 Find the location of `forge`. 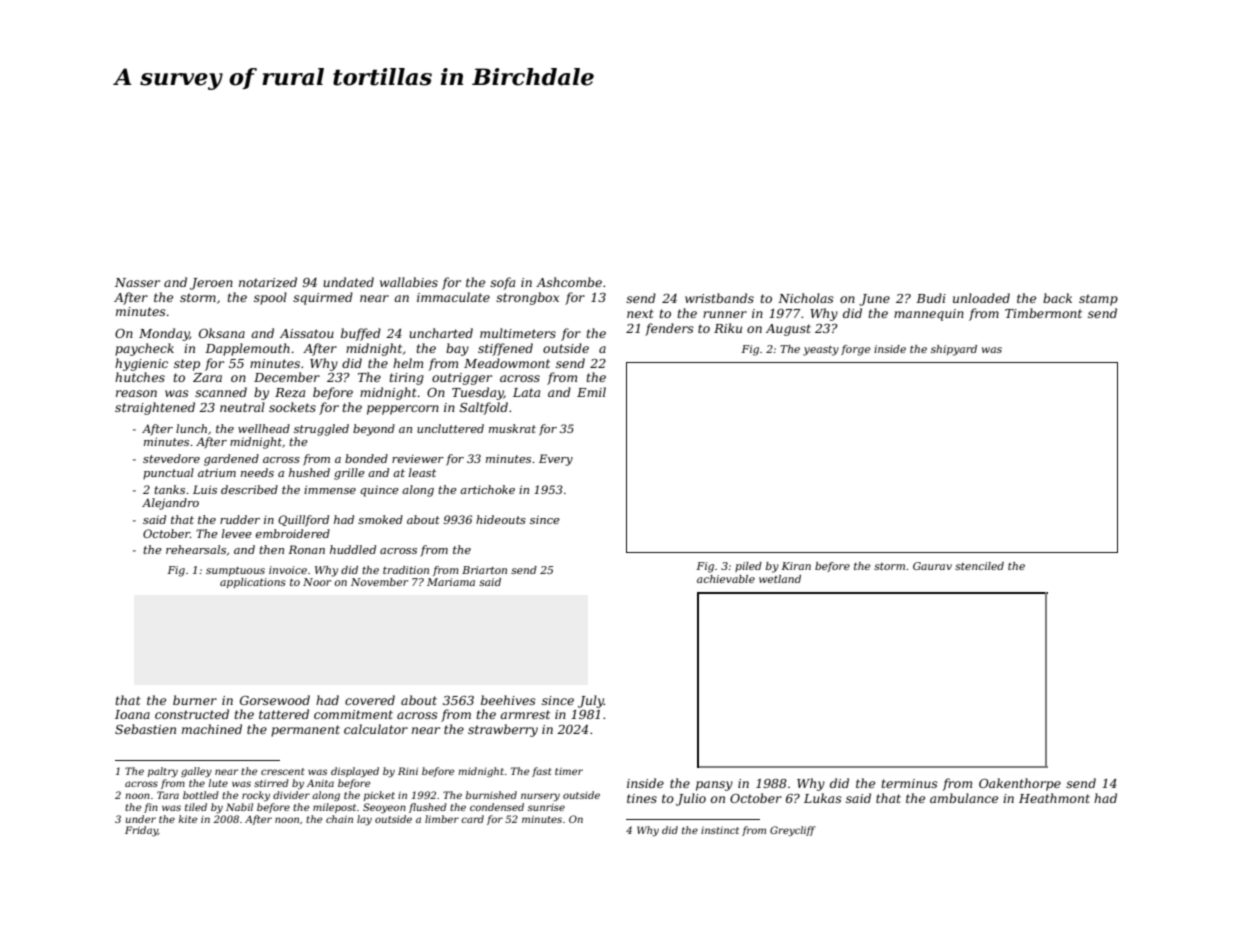

forge is located at coordinates (855, 350).
